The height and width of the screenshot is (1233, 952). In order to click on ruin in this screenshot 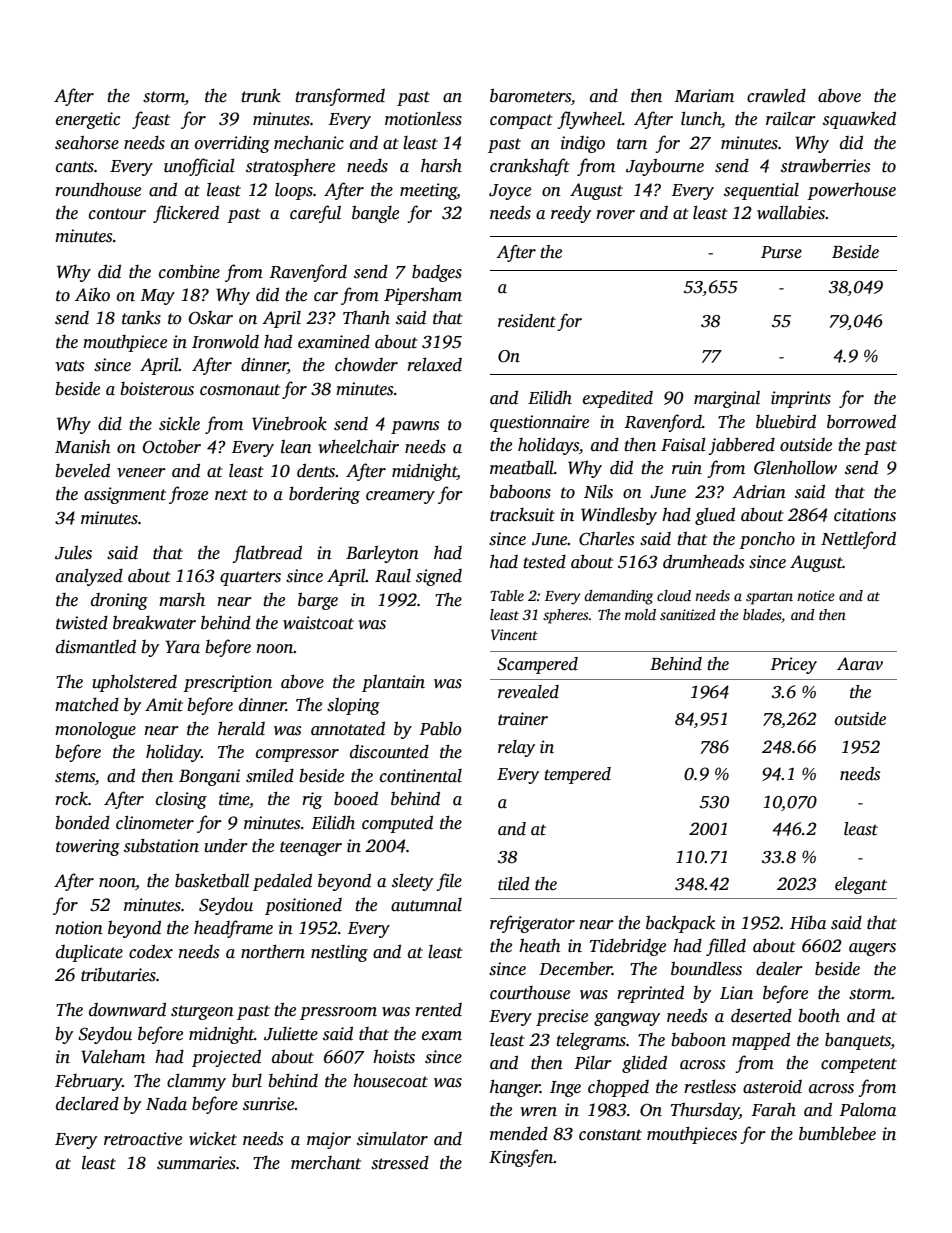, I will do `click(687, 468)`.
